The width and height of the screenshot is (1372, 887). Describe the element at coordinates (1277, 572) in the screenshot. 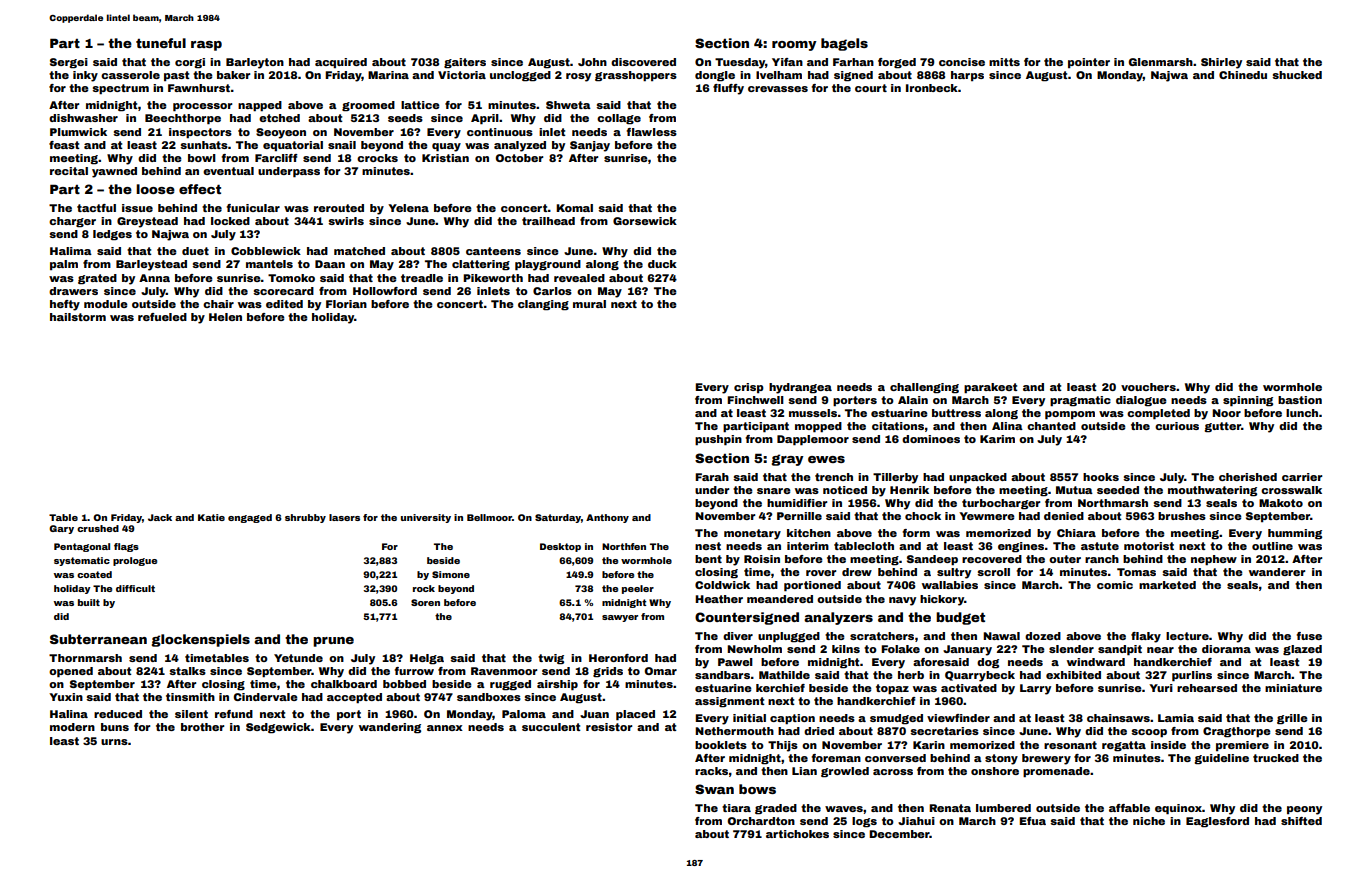

I see `wanderer` at that location.
